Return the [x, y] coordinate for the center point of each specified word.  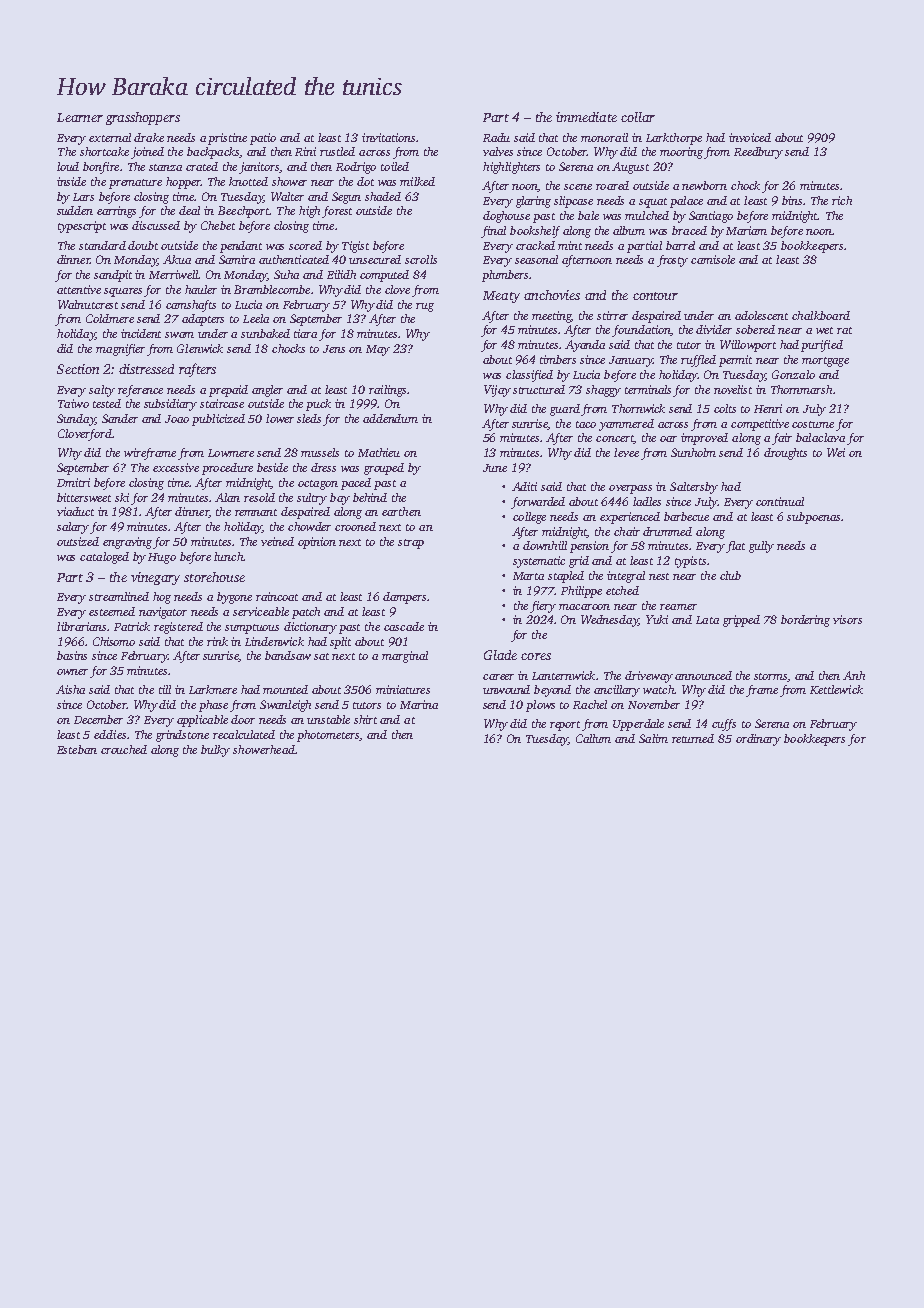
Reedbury [758, 153]
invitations [388, 137]
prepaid [228, 391]
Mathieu [379, 452]
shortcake [104, 151]
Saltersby [694, 488]
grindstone [182, 736]
